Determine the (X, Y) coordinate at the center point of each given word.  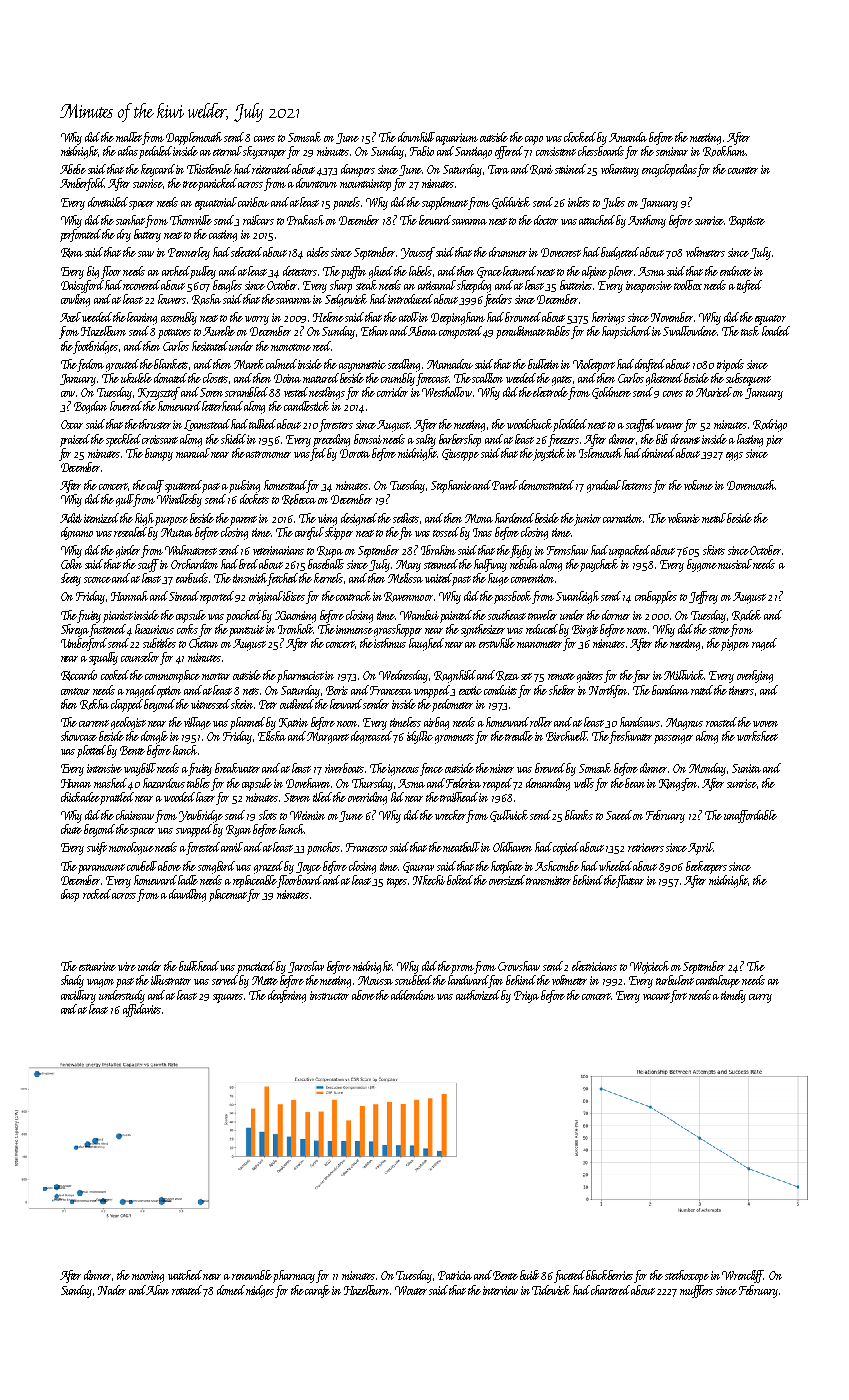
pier (774, 441)
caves (264, 139)
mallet (129, 137)
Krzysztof (159, 393)
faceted (570, 1276)
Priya (526, 997)
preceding (331, 440)
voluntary (620, 170)
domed (231, 1290)
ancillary (78, 996)
